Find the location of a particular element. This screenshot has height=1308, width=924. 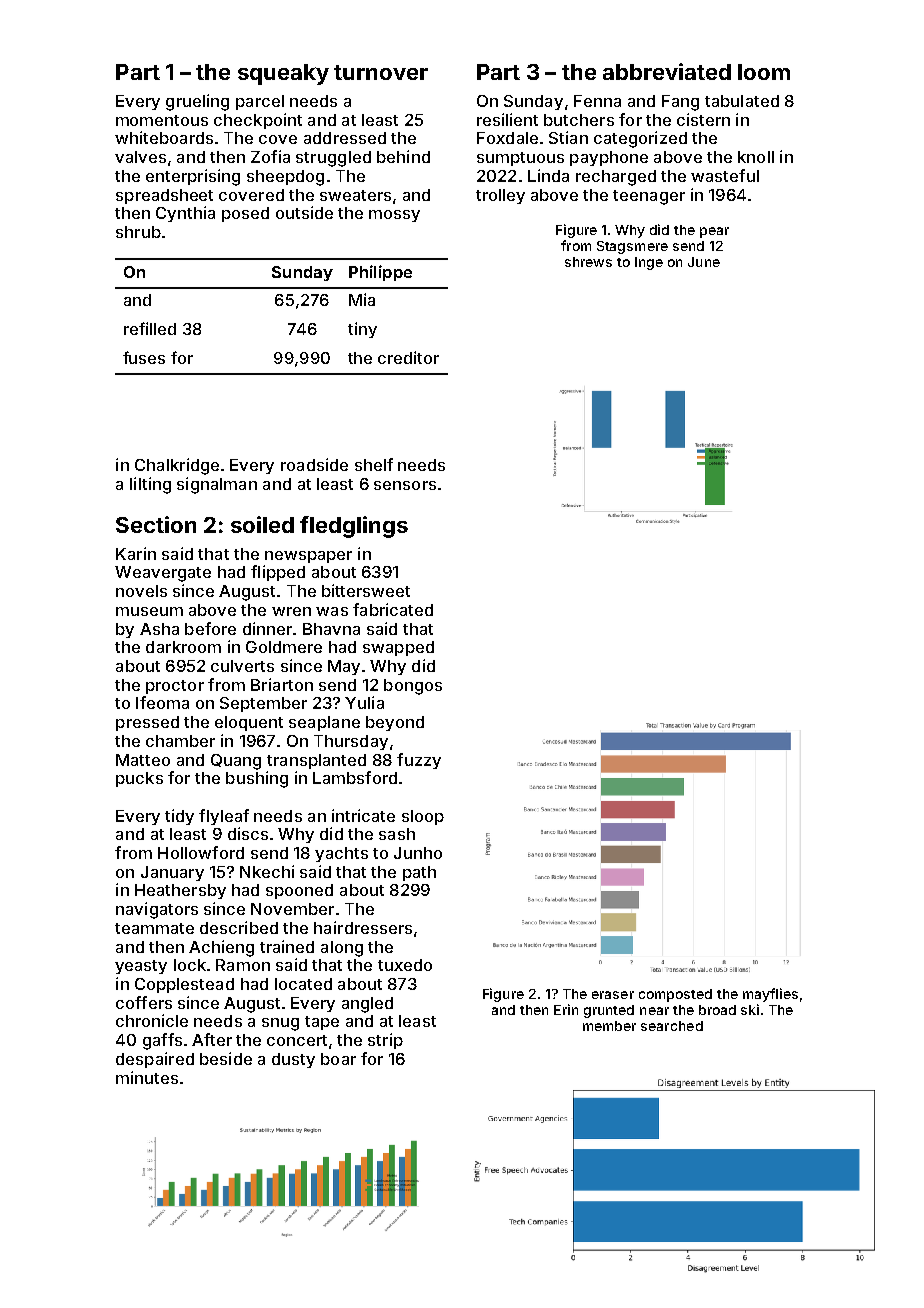

parcel is located at coordinates (260, 102).
